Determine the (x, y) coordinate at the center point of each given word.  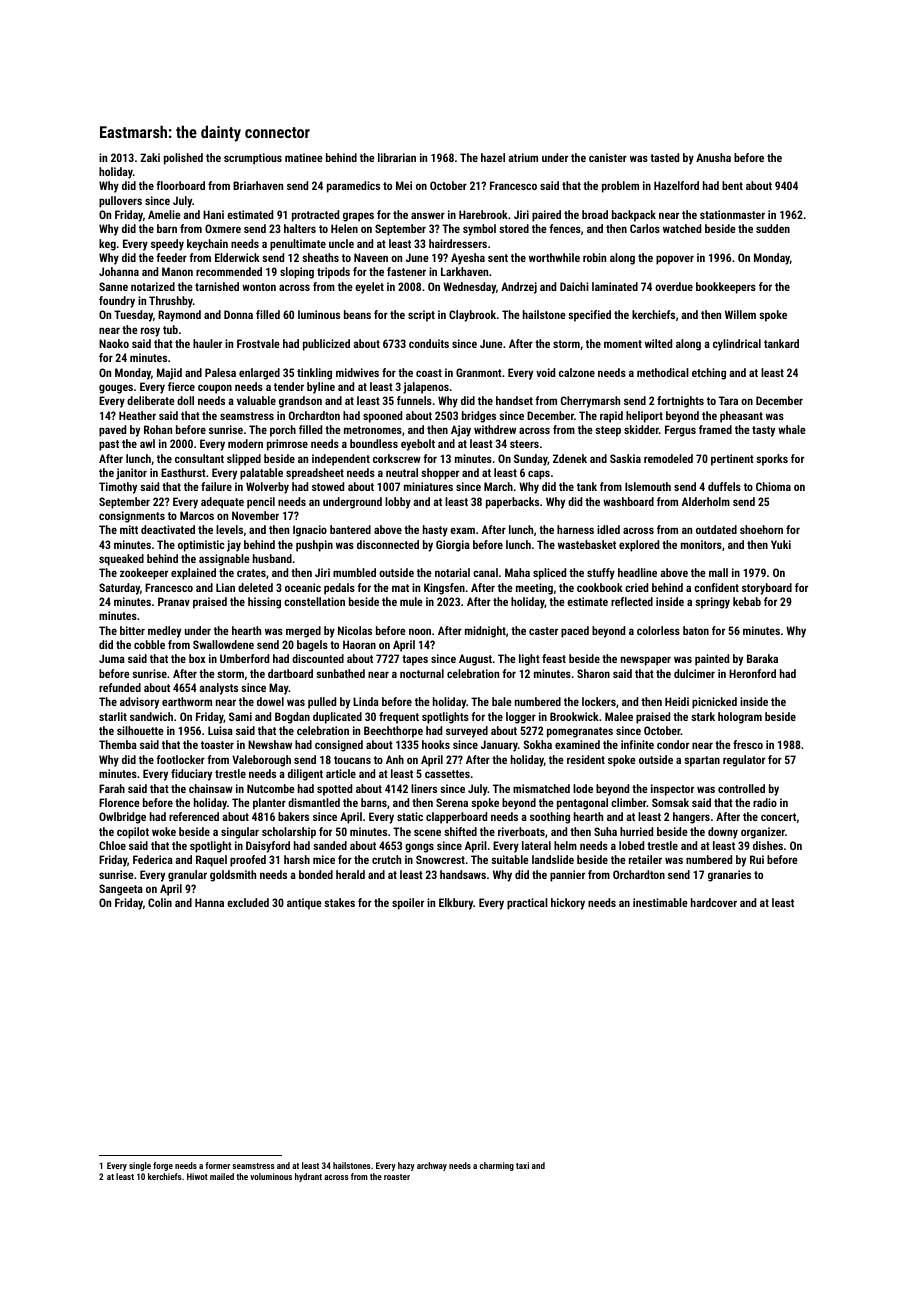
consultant (199, 458)
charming (497, 1166)
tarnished (217, 286)
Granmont (479, 372)
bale (502, 701)
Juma (112, 658)
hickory (568, 904)
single (140, 1166)
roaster (397, 1177)
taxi (522, 1165)
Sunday (531, 460)
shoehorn (761, 529)
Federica (153, 859)
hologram (740, 718)
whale (792, 429)
